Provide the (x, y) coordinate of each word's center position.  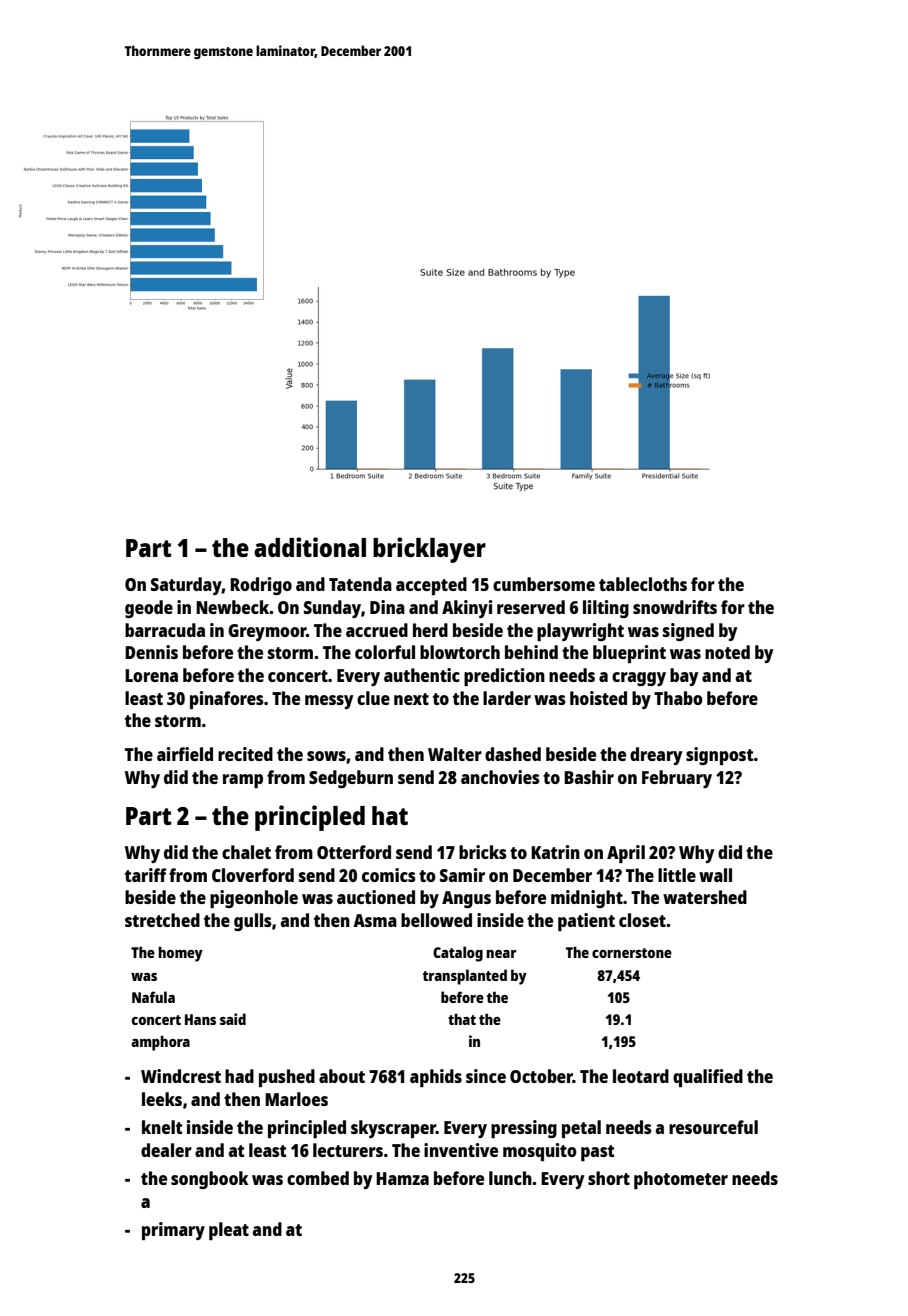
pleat (229, 1231)
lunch (510, 1178)
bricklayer (429, 550)
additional (310, 547)
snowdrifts (675, 607)
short (609, 1178)
